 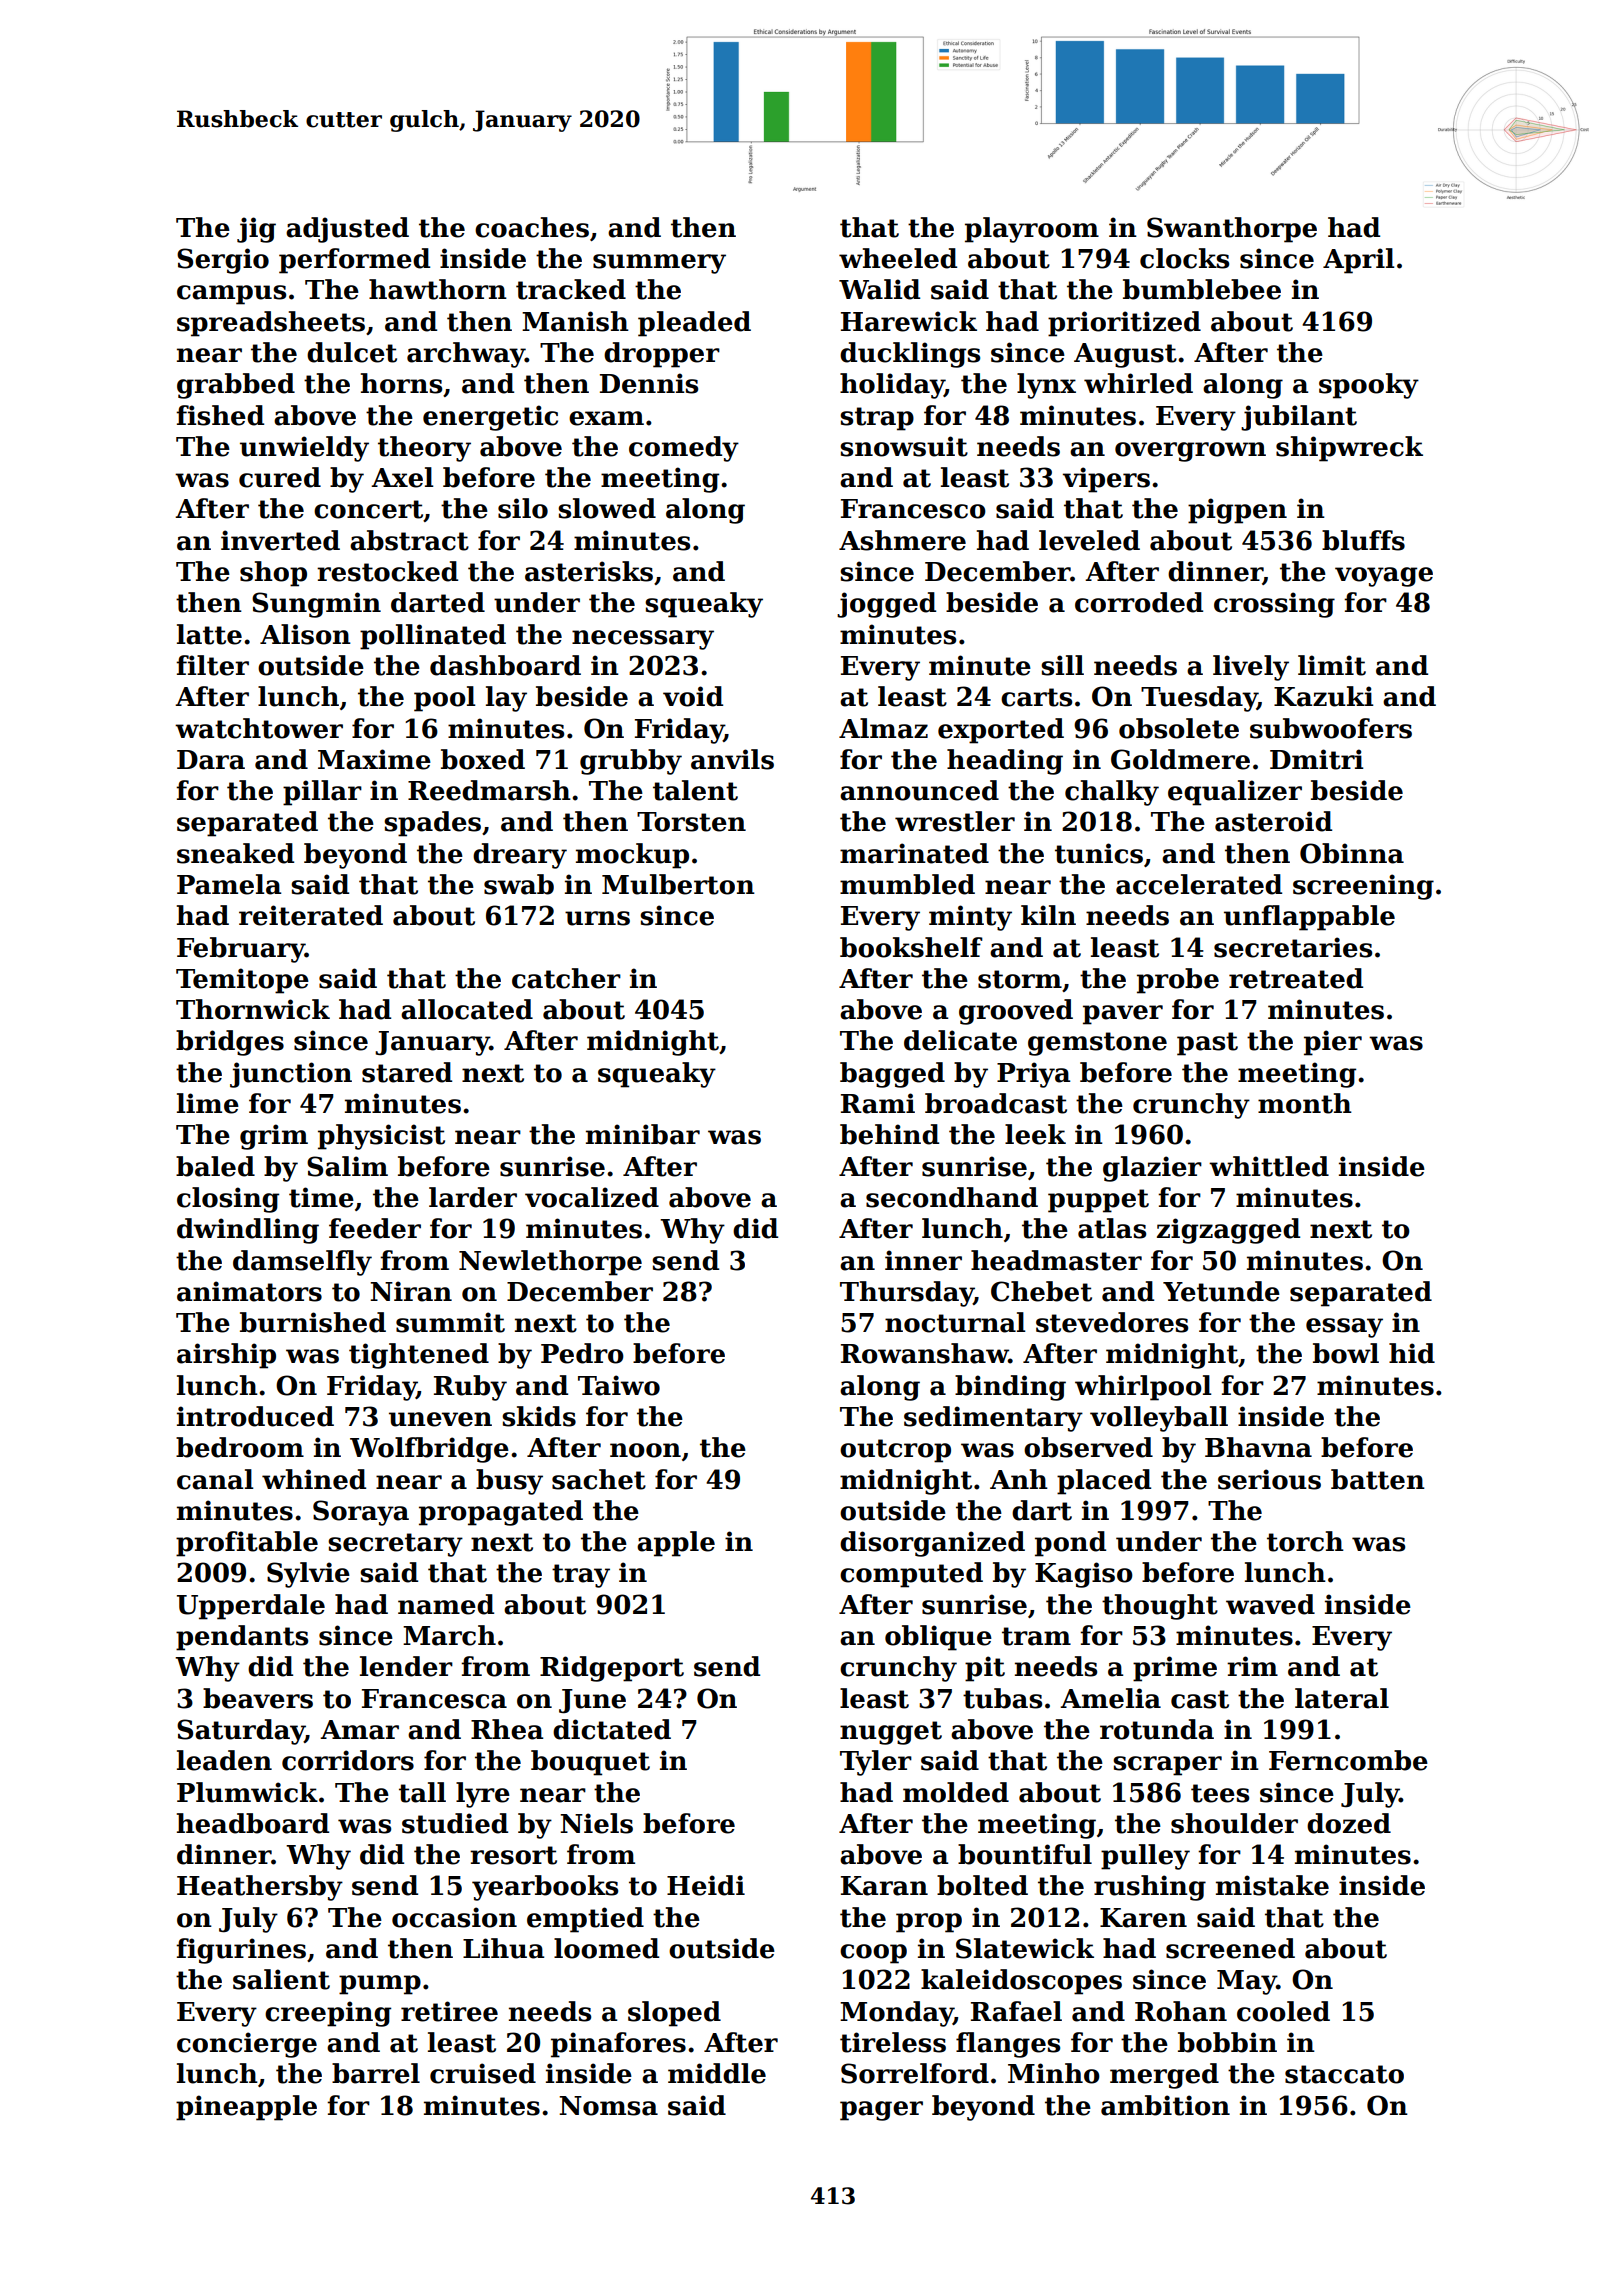 I want to click on fished, so click(x=220, y=415).
